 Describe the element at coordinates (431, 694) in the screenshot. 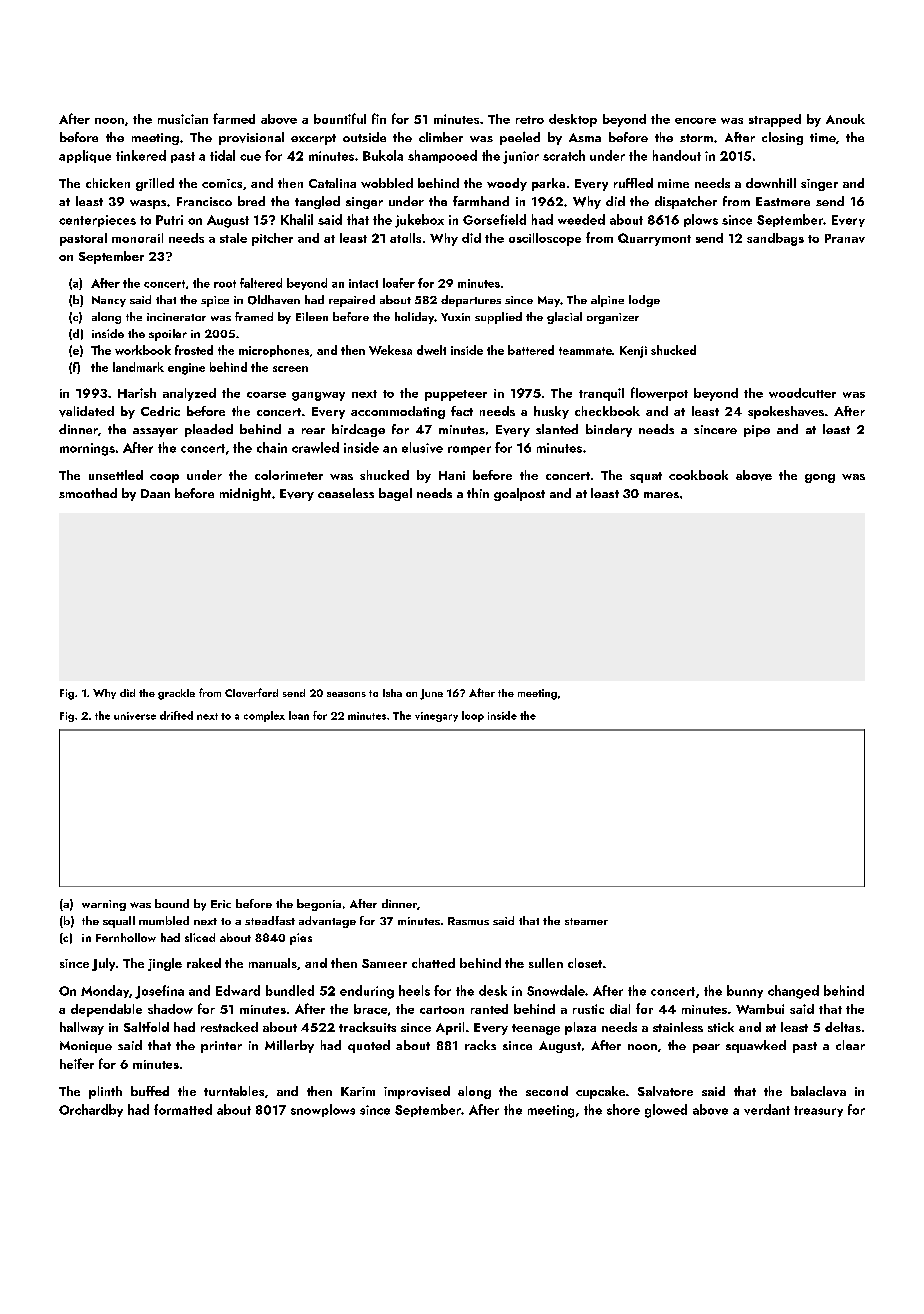

I see `June` at that location.
